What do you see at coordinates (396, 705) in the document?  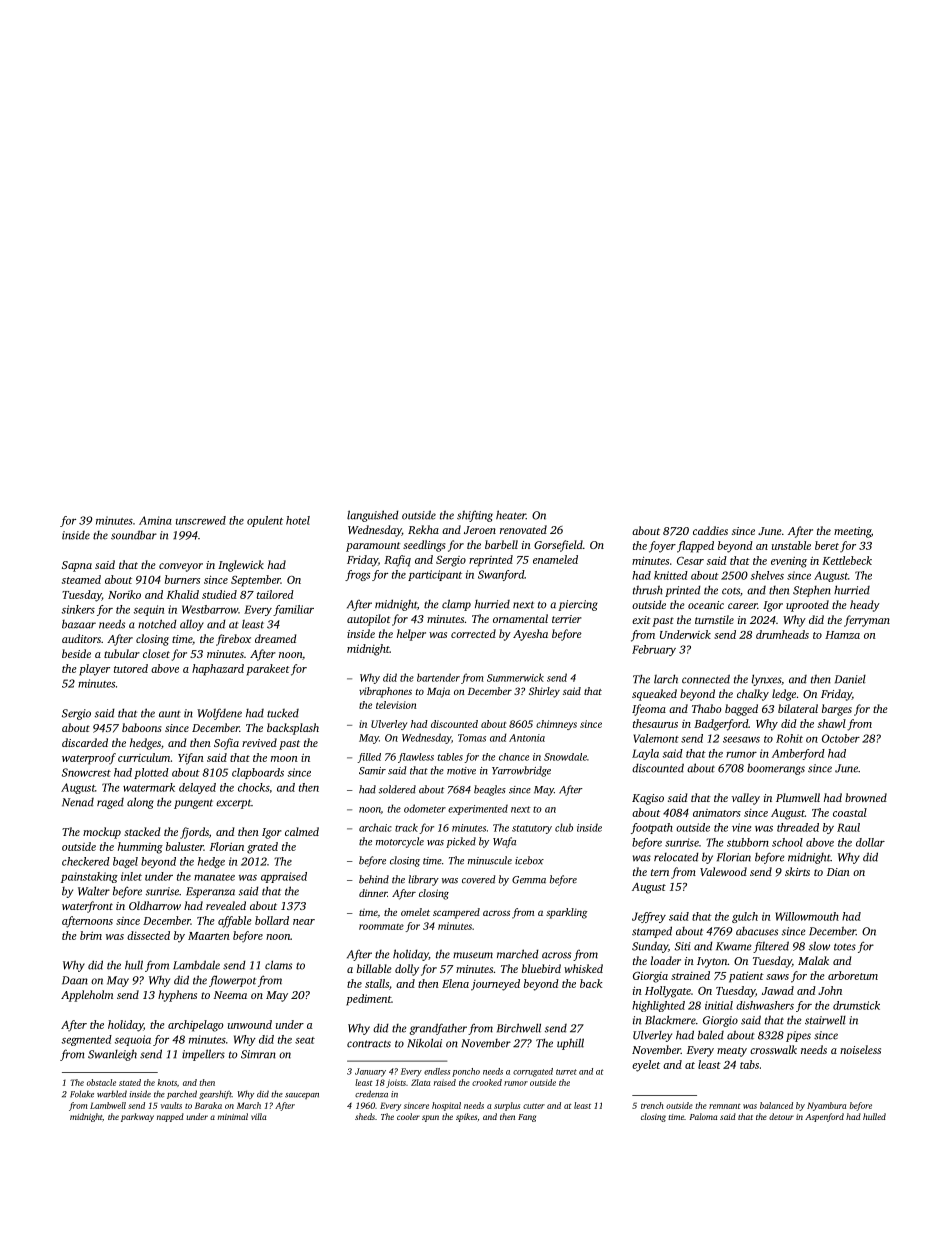 I see `television` at bounding box center [396, 705].
